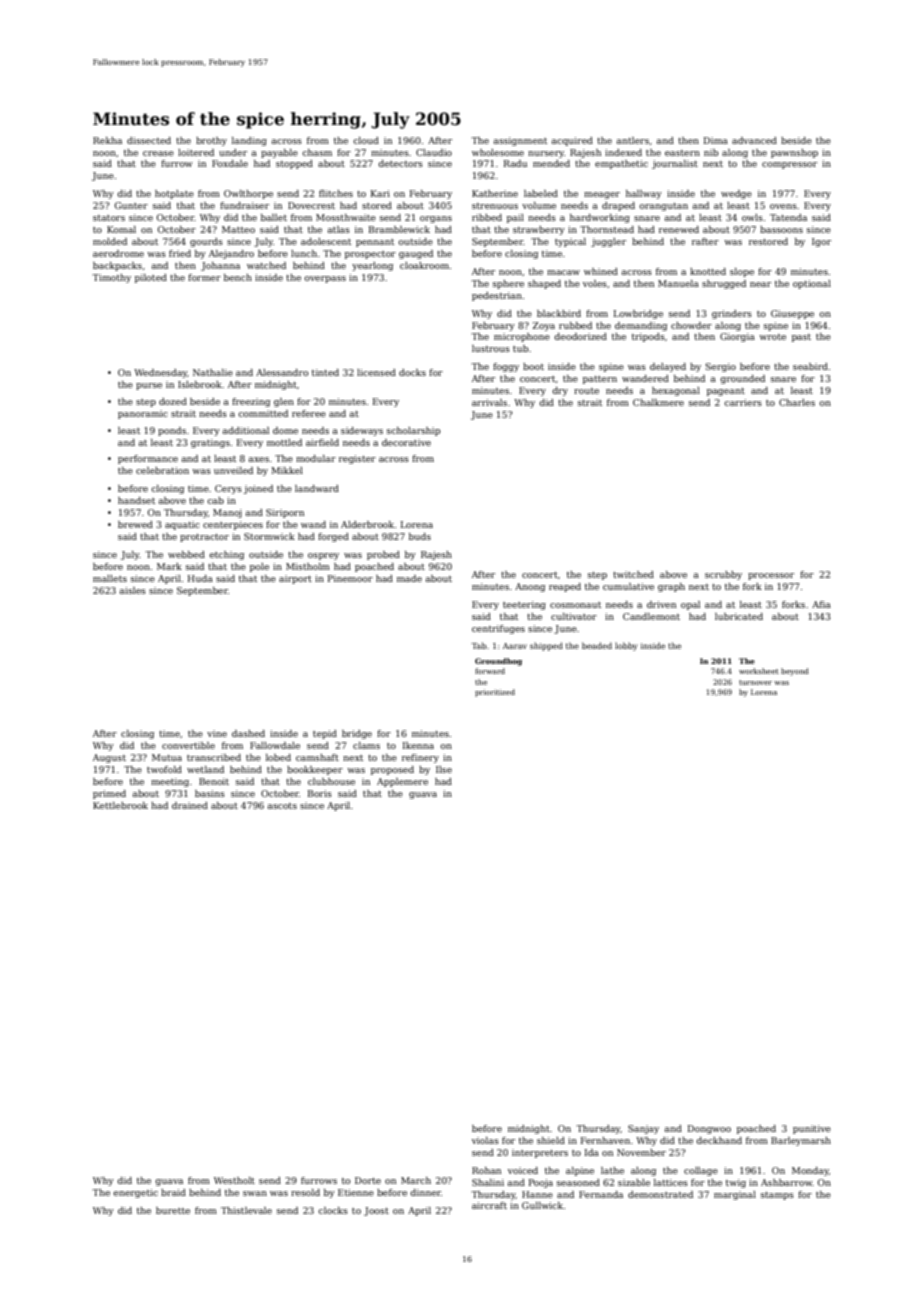 Image resolution: width=924 pixels, height=1308 pixels. I want to click on nib, so click(711, 152).
